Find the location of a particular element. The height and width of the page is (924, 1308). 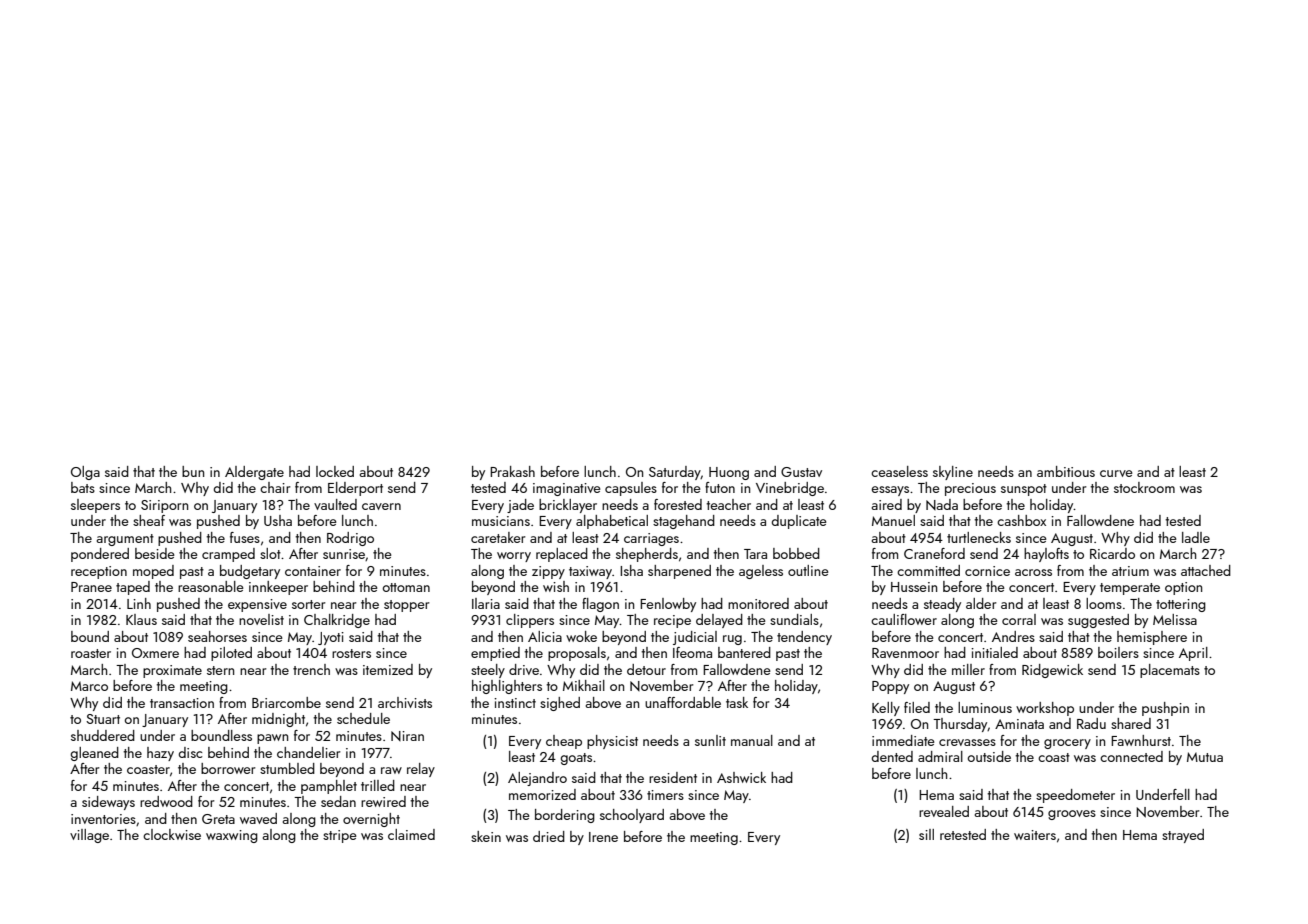

haylofts is located at coordinates (1046, 555).
